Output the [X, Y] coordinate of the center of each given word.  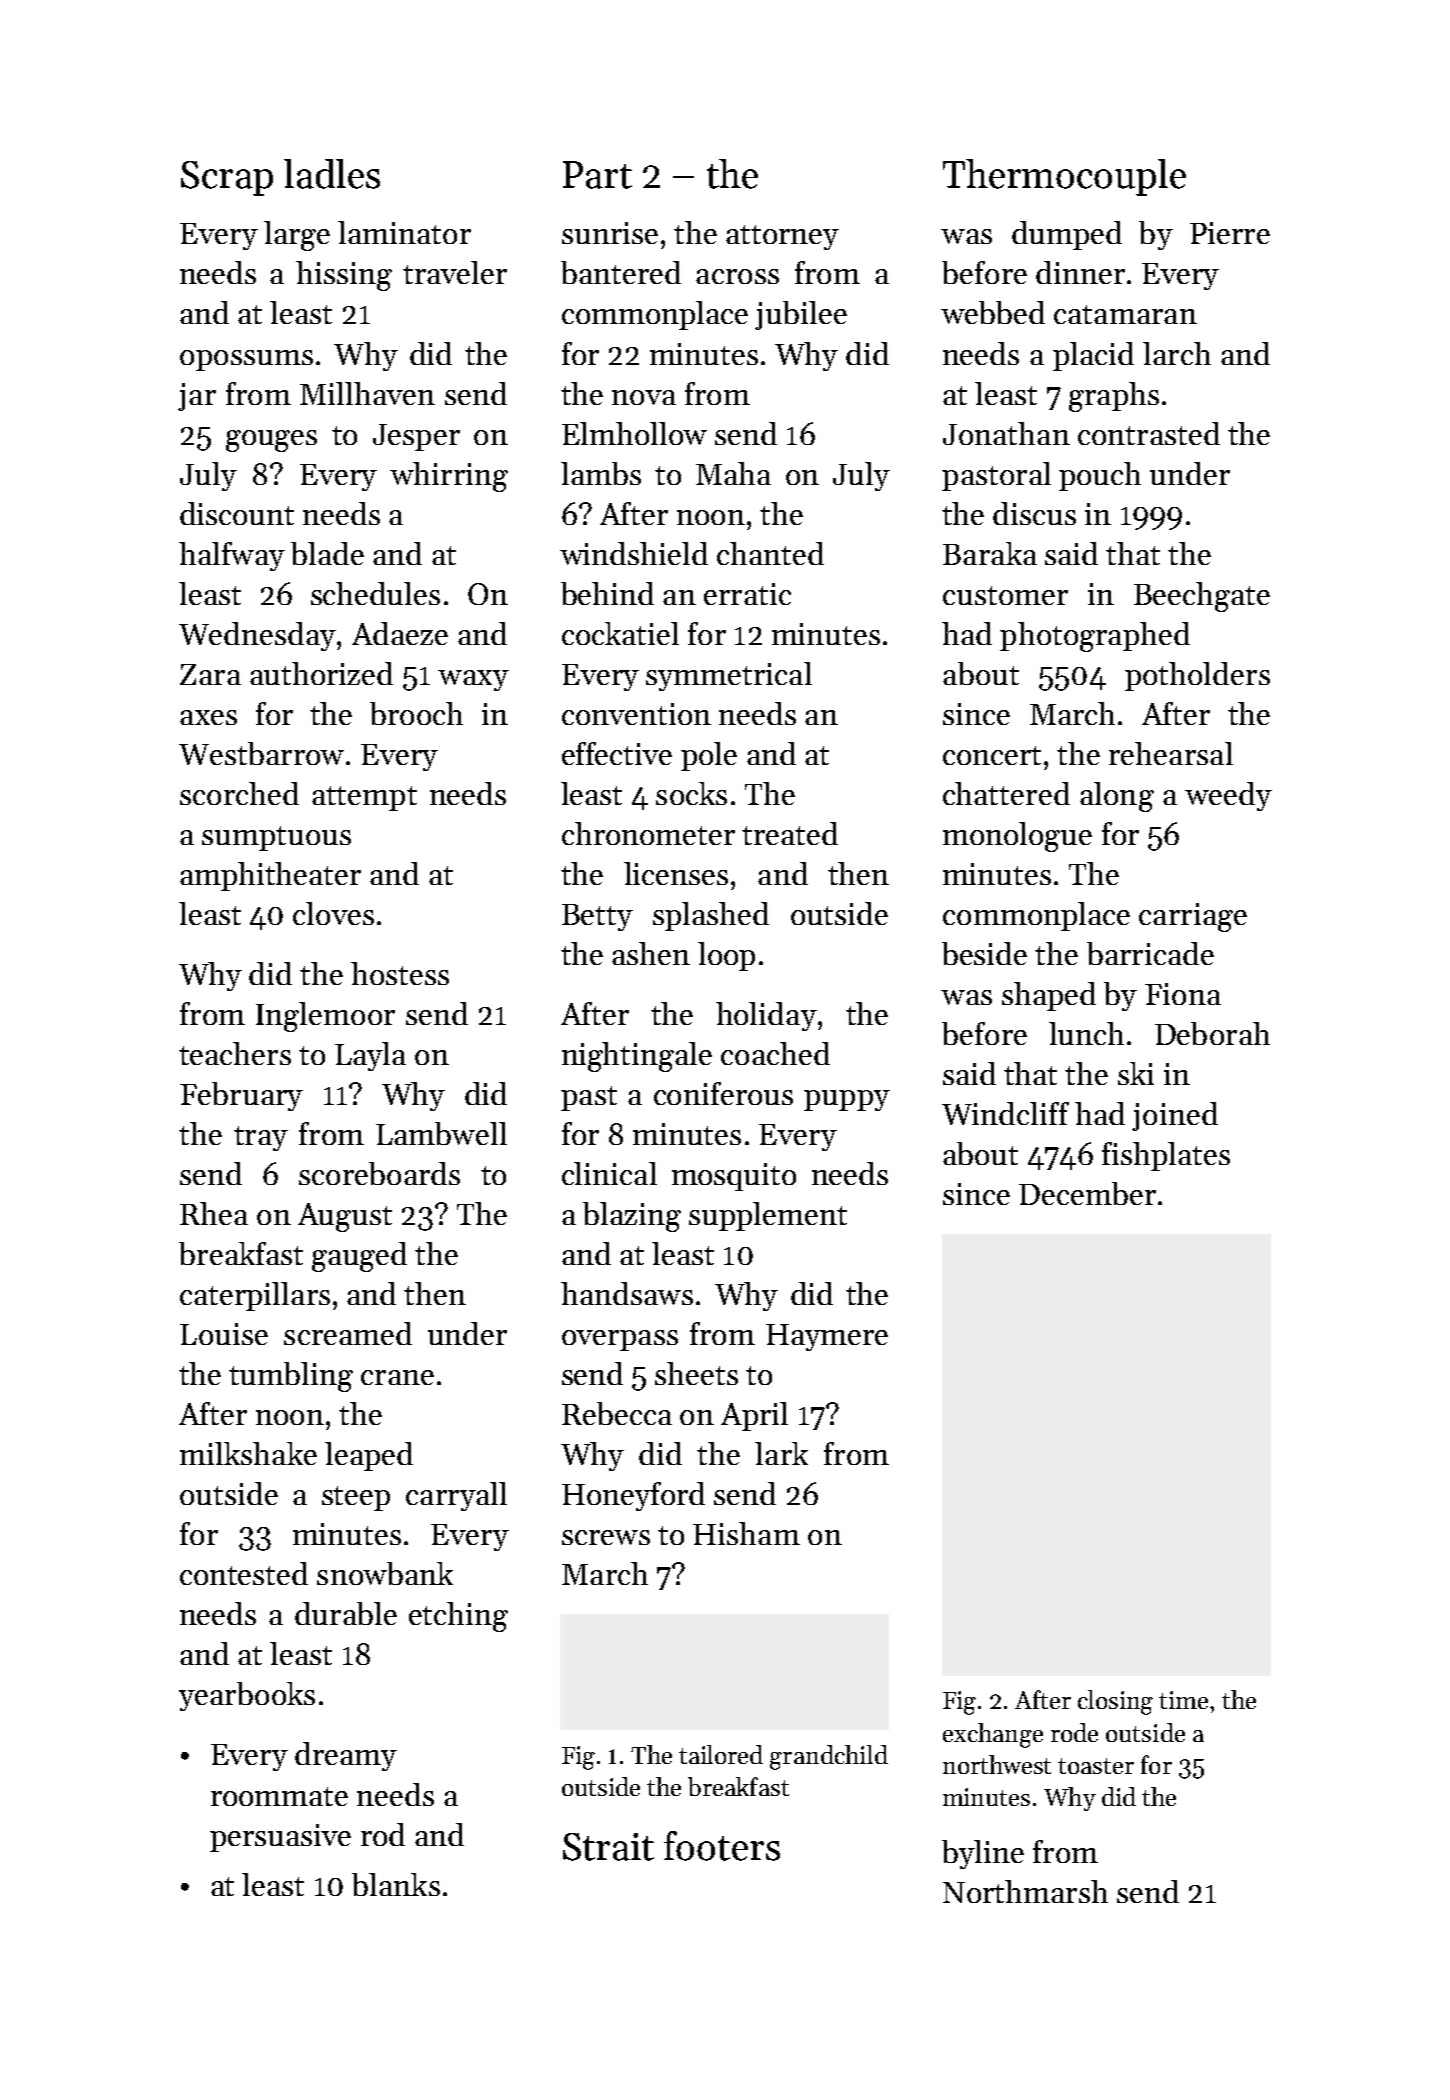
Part [597, 175]
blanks [396, 1884]
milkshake [248, 1453]
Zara [210, 674]
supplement [768, 1216]
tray [261, 1138]
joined [1175, 1116]
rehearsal [1171, 753]
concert [992, 755]
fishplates [1166, 1156]
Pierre [1230, 233]
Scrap [227, 178]
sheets [696, 1373]
